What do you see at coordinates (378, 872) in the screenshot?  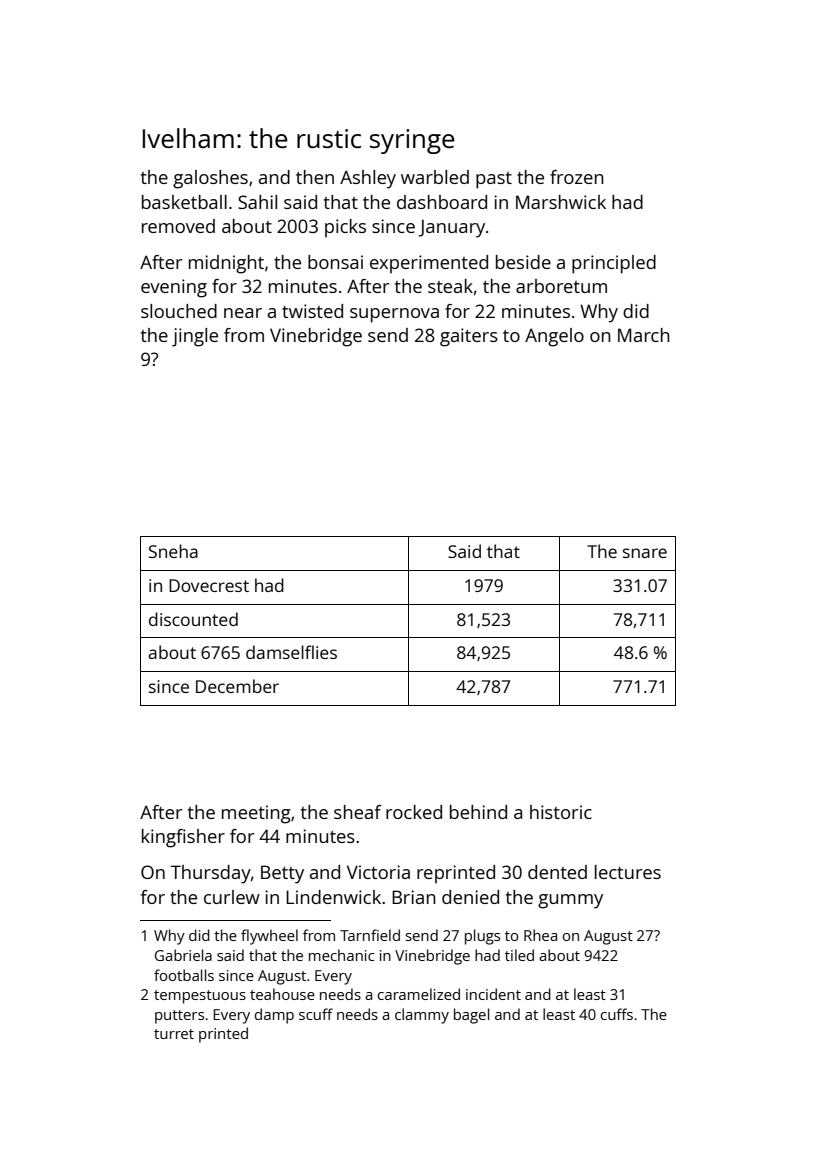 I see `Victoria` at bounding box center [378, 872].
